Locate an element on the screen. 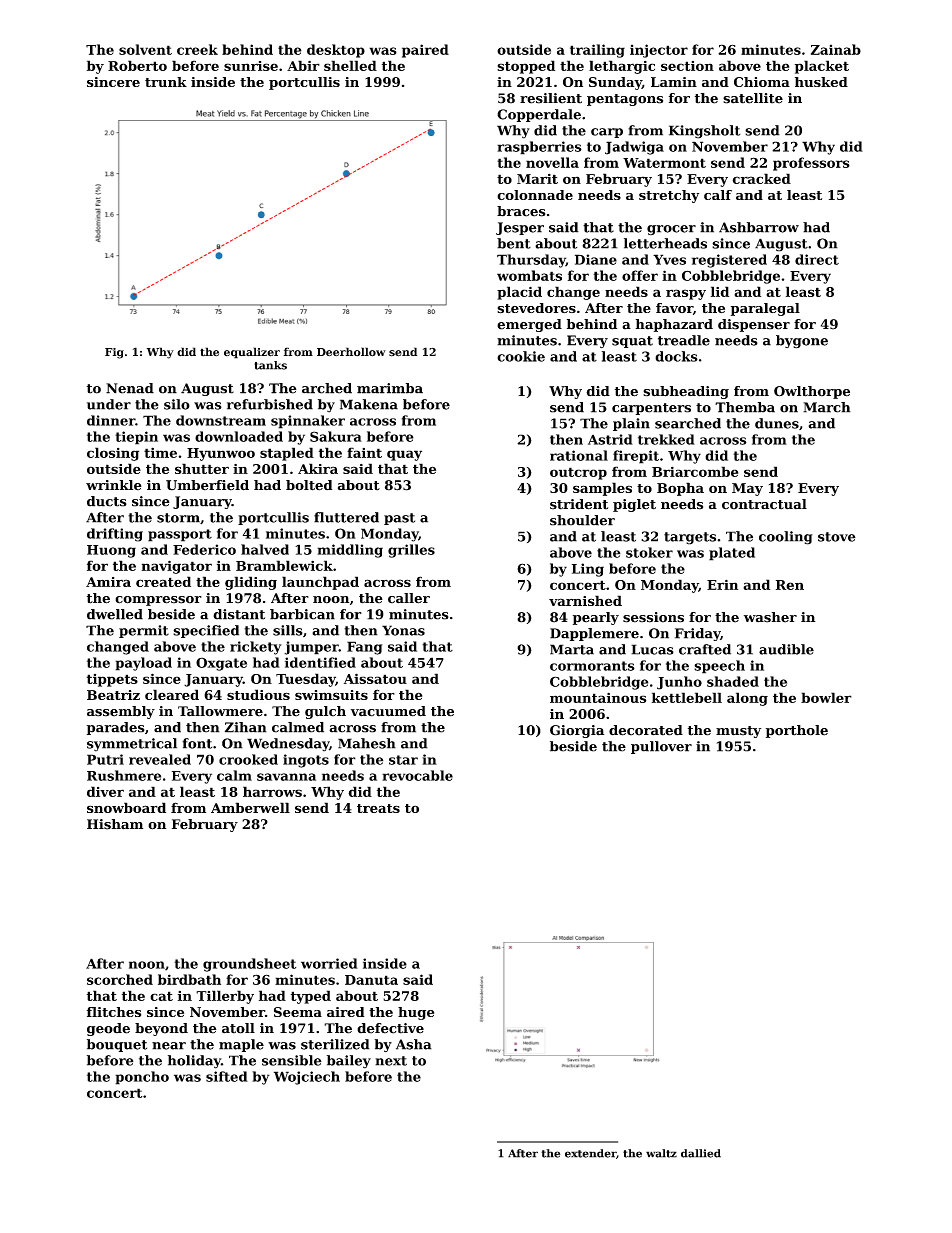 The height and width of the screenshot is (1233, 952). Giorgia is located at coordinates (577, 731).
